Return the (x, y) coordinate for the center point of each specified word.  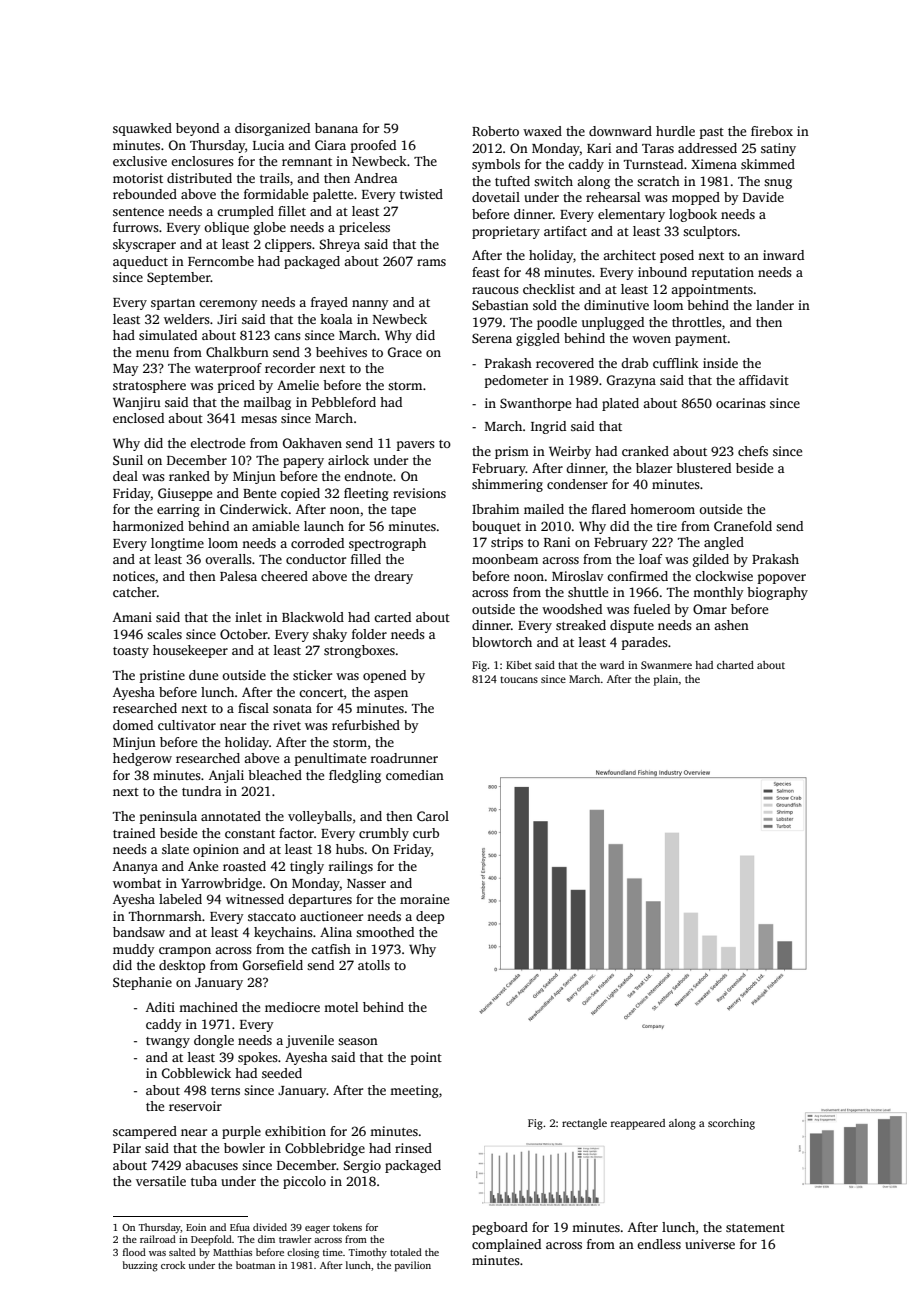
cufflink (676, 363)
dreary (393, 577)
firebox (772, 131)
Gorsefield (273, 965)
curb (426, 833)
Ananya (135, 867)
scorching (731, 1124)
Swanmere (666, 665)
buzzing (140, 1266)
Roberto (495, 131)
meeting (414, 1091)
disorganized (272, 129)
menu (152, 353)
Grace (405, 352)
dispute (632, 626)
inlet (248, 617)
